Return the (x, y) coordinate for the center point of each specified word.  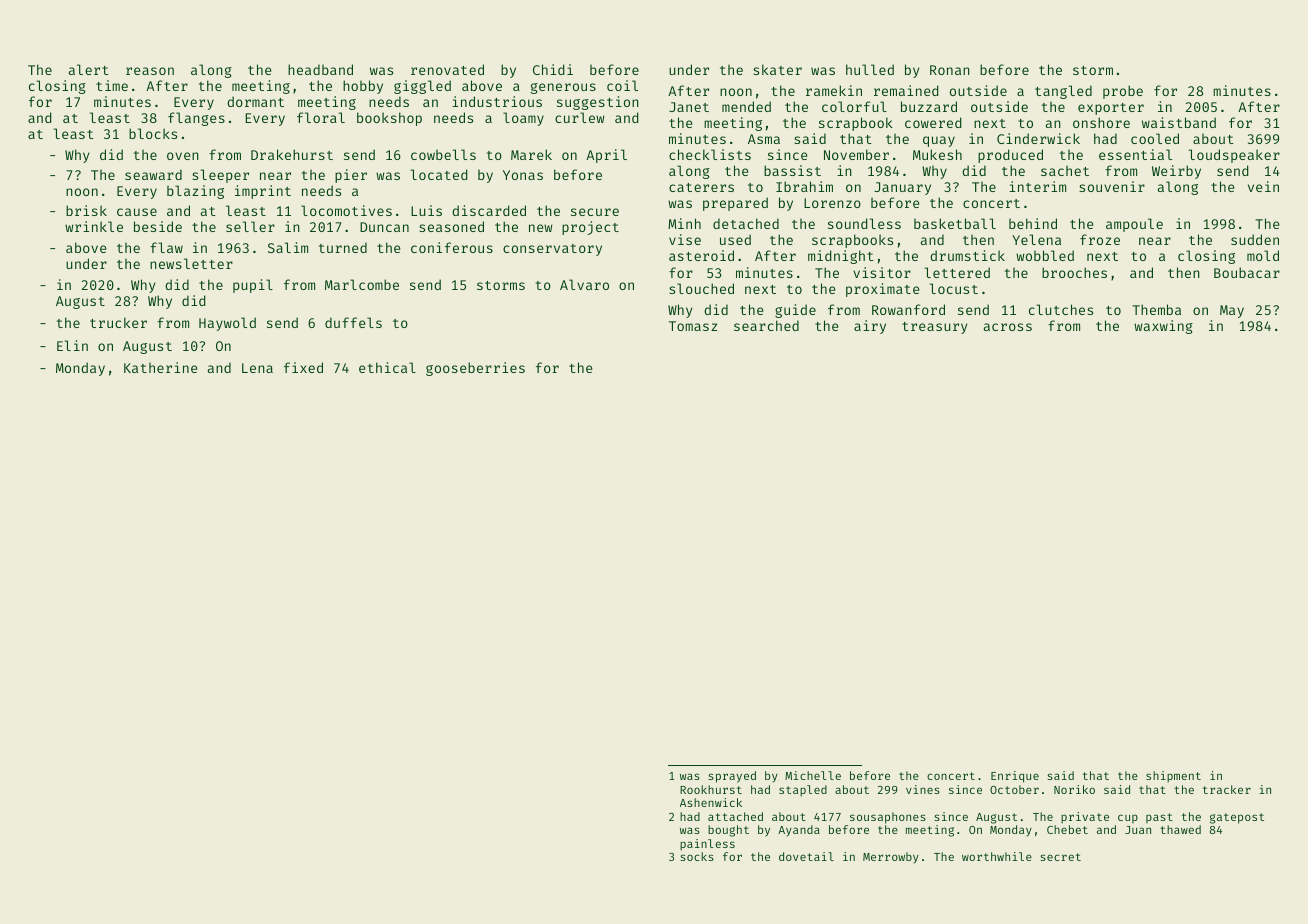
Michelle (813, 775)
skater (777, 69)
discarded (489, 210)
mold (1263, 255)
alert (89, 69)
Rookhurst (711, 789)
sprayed (732, 777)
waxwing (1163, 327)
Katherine (161, 367)
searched (766, 325)
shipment (1173, 777)
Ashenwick (711, 802)
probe (1123, 92)
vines (923, 789)
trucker (118, 322)
